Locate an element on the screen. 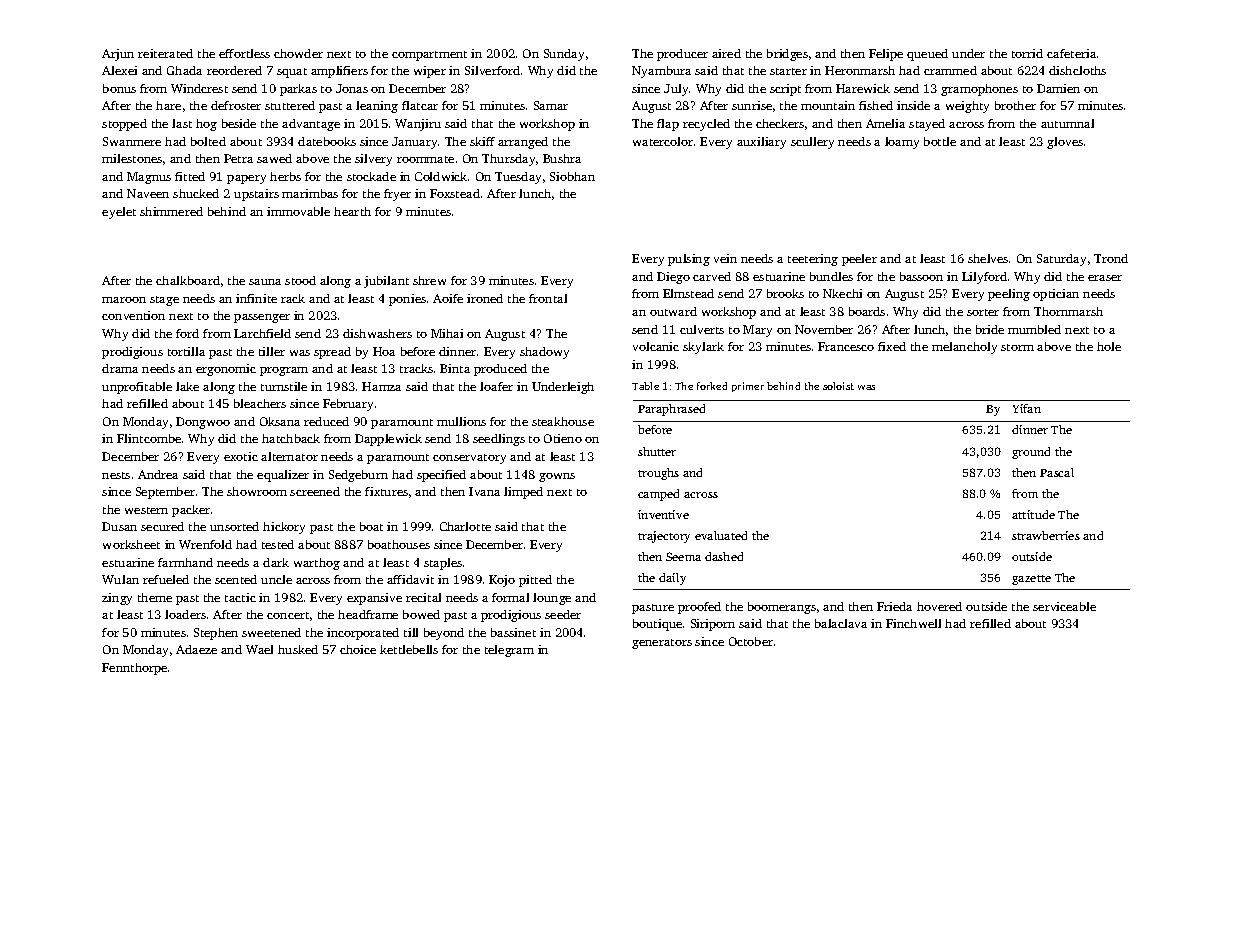 The width and height of the screenshot is (1233, 952). hearth is located at coordinates (352, 211).
